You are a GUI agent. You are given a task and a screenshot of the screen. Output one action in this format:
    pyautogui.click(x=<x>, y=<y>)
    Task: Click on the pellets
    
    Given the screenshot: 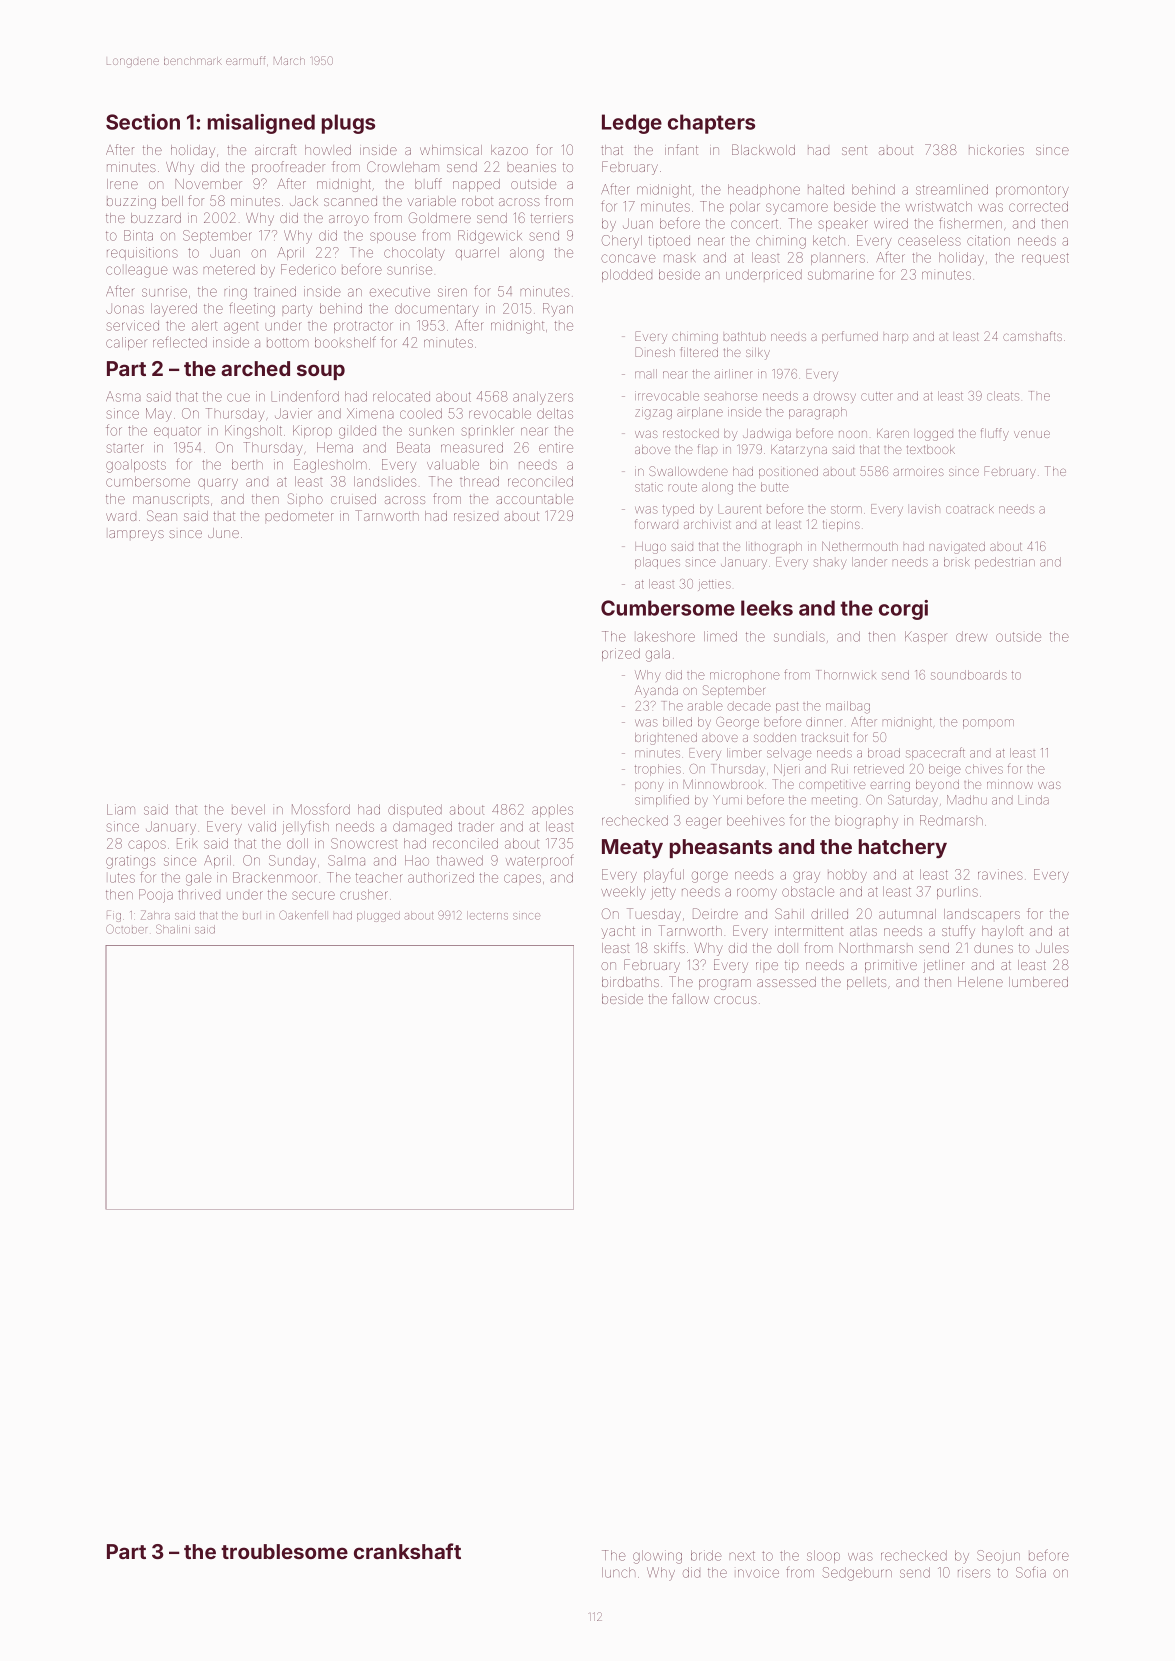 What is the action you would take?
    pyautogui.click(x=866, y=984)
